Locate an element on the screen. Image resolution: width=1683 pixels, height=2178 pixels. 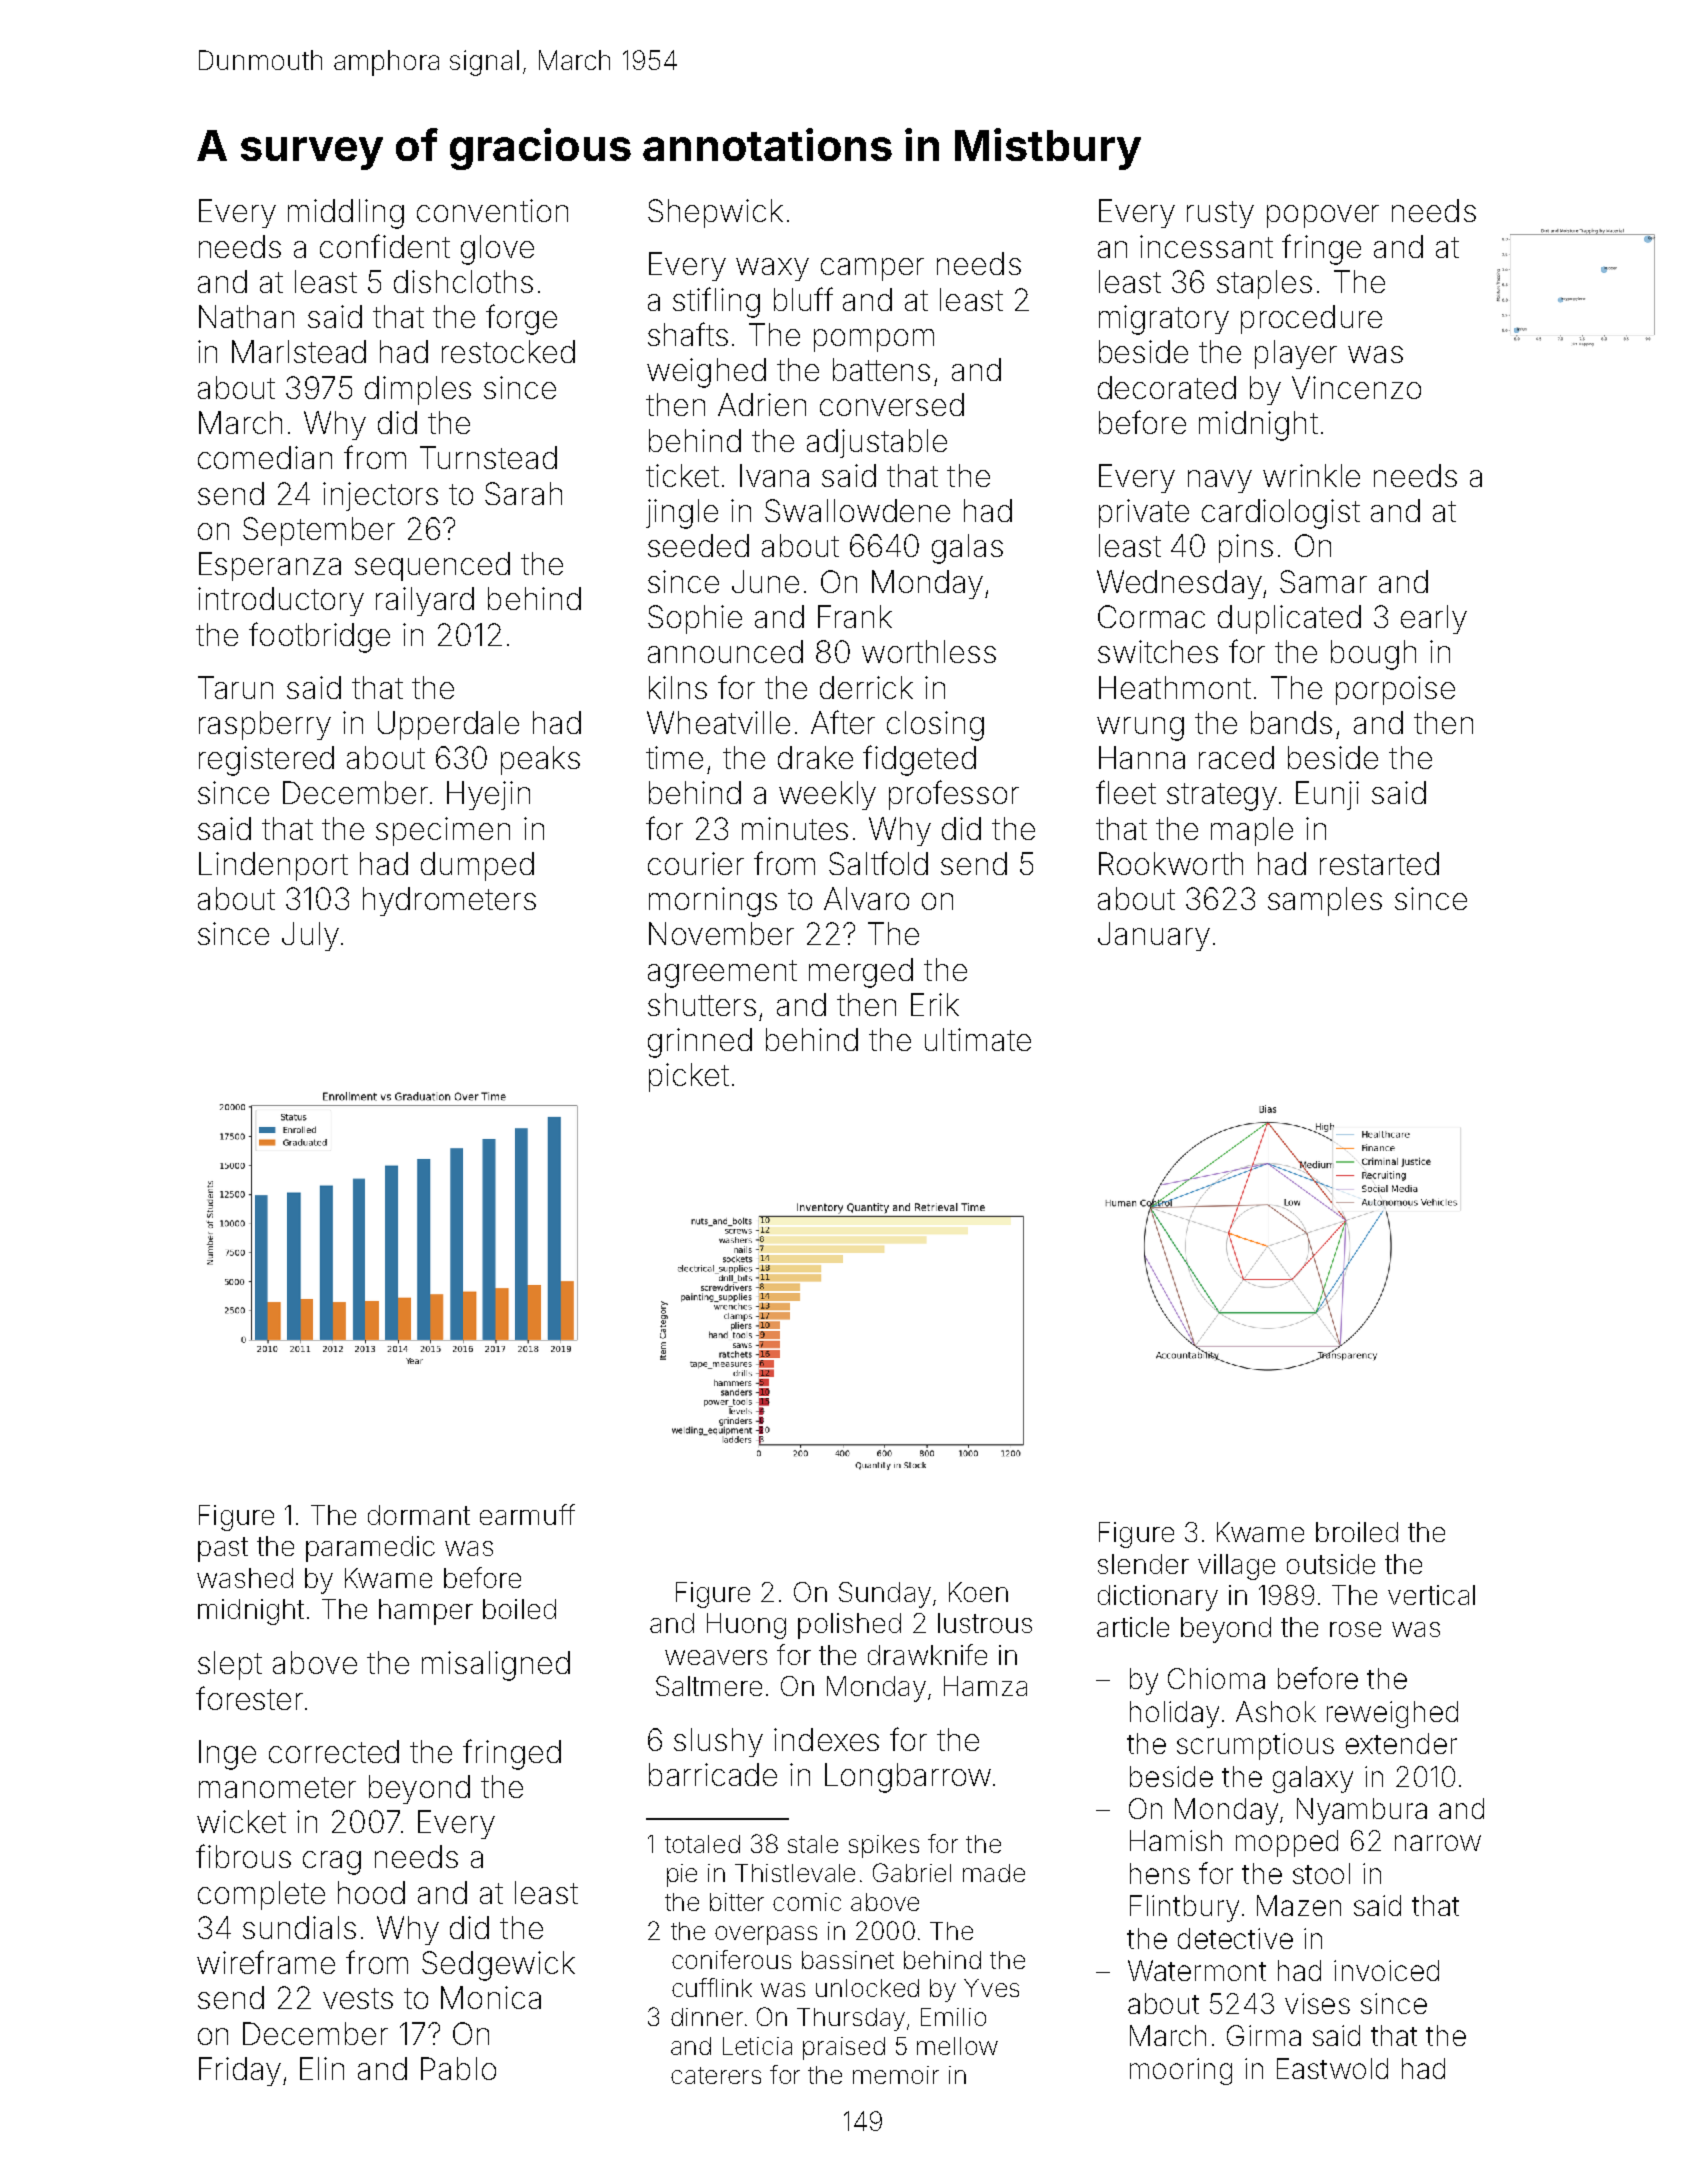
galas is located at coordinates (967, 549).
